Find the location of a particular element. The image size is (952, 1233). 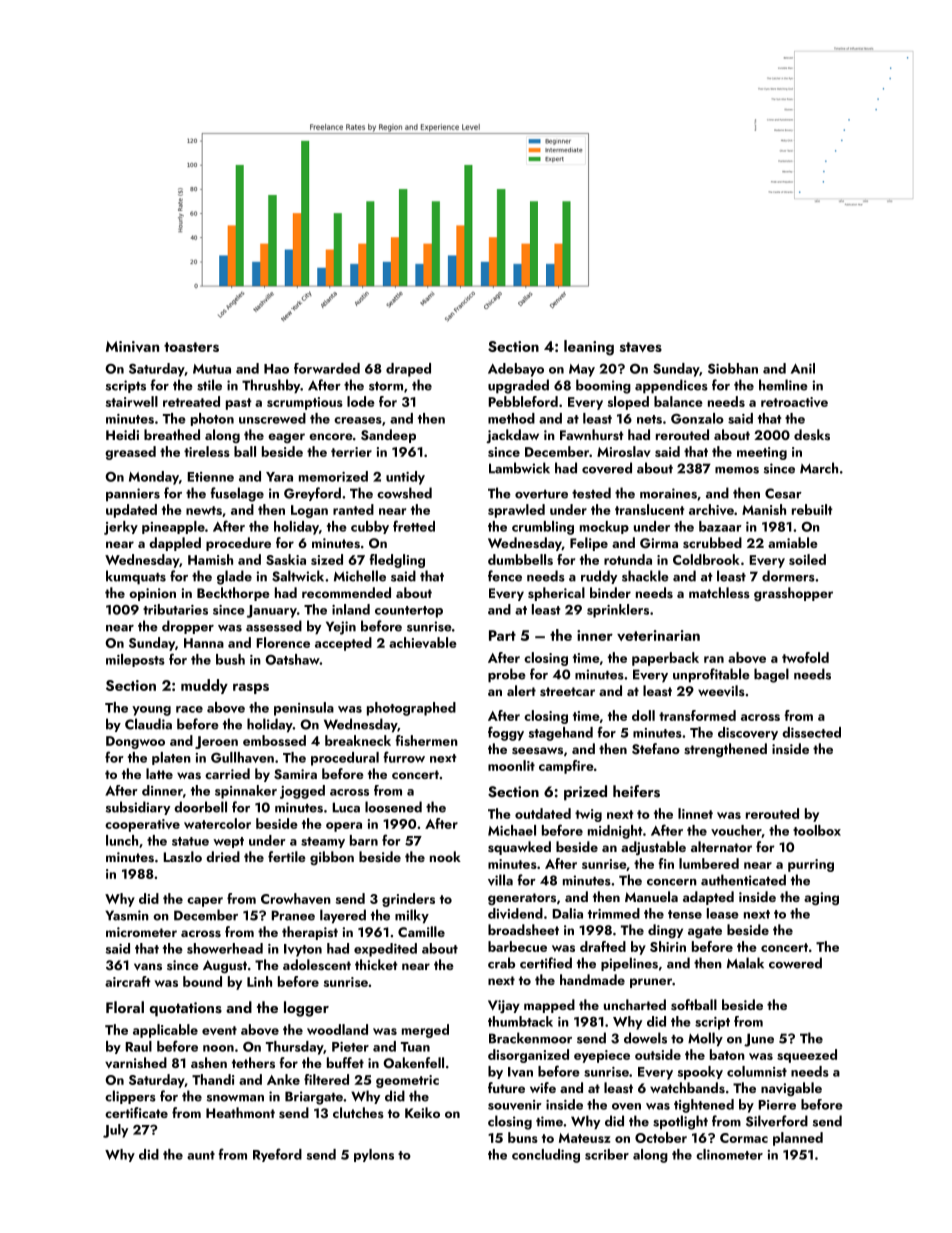

toasters is located at coordinates (191, 347).
